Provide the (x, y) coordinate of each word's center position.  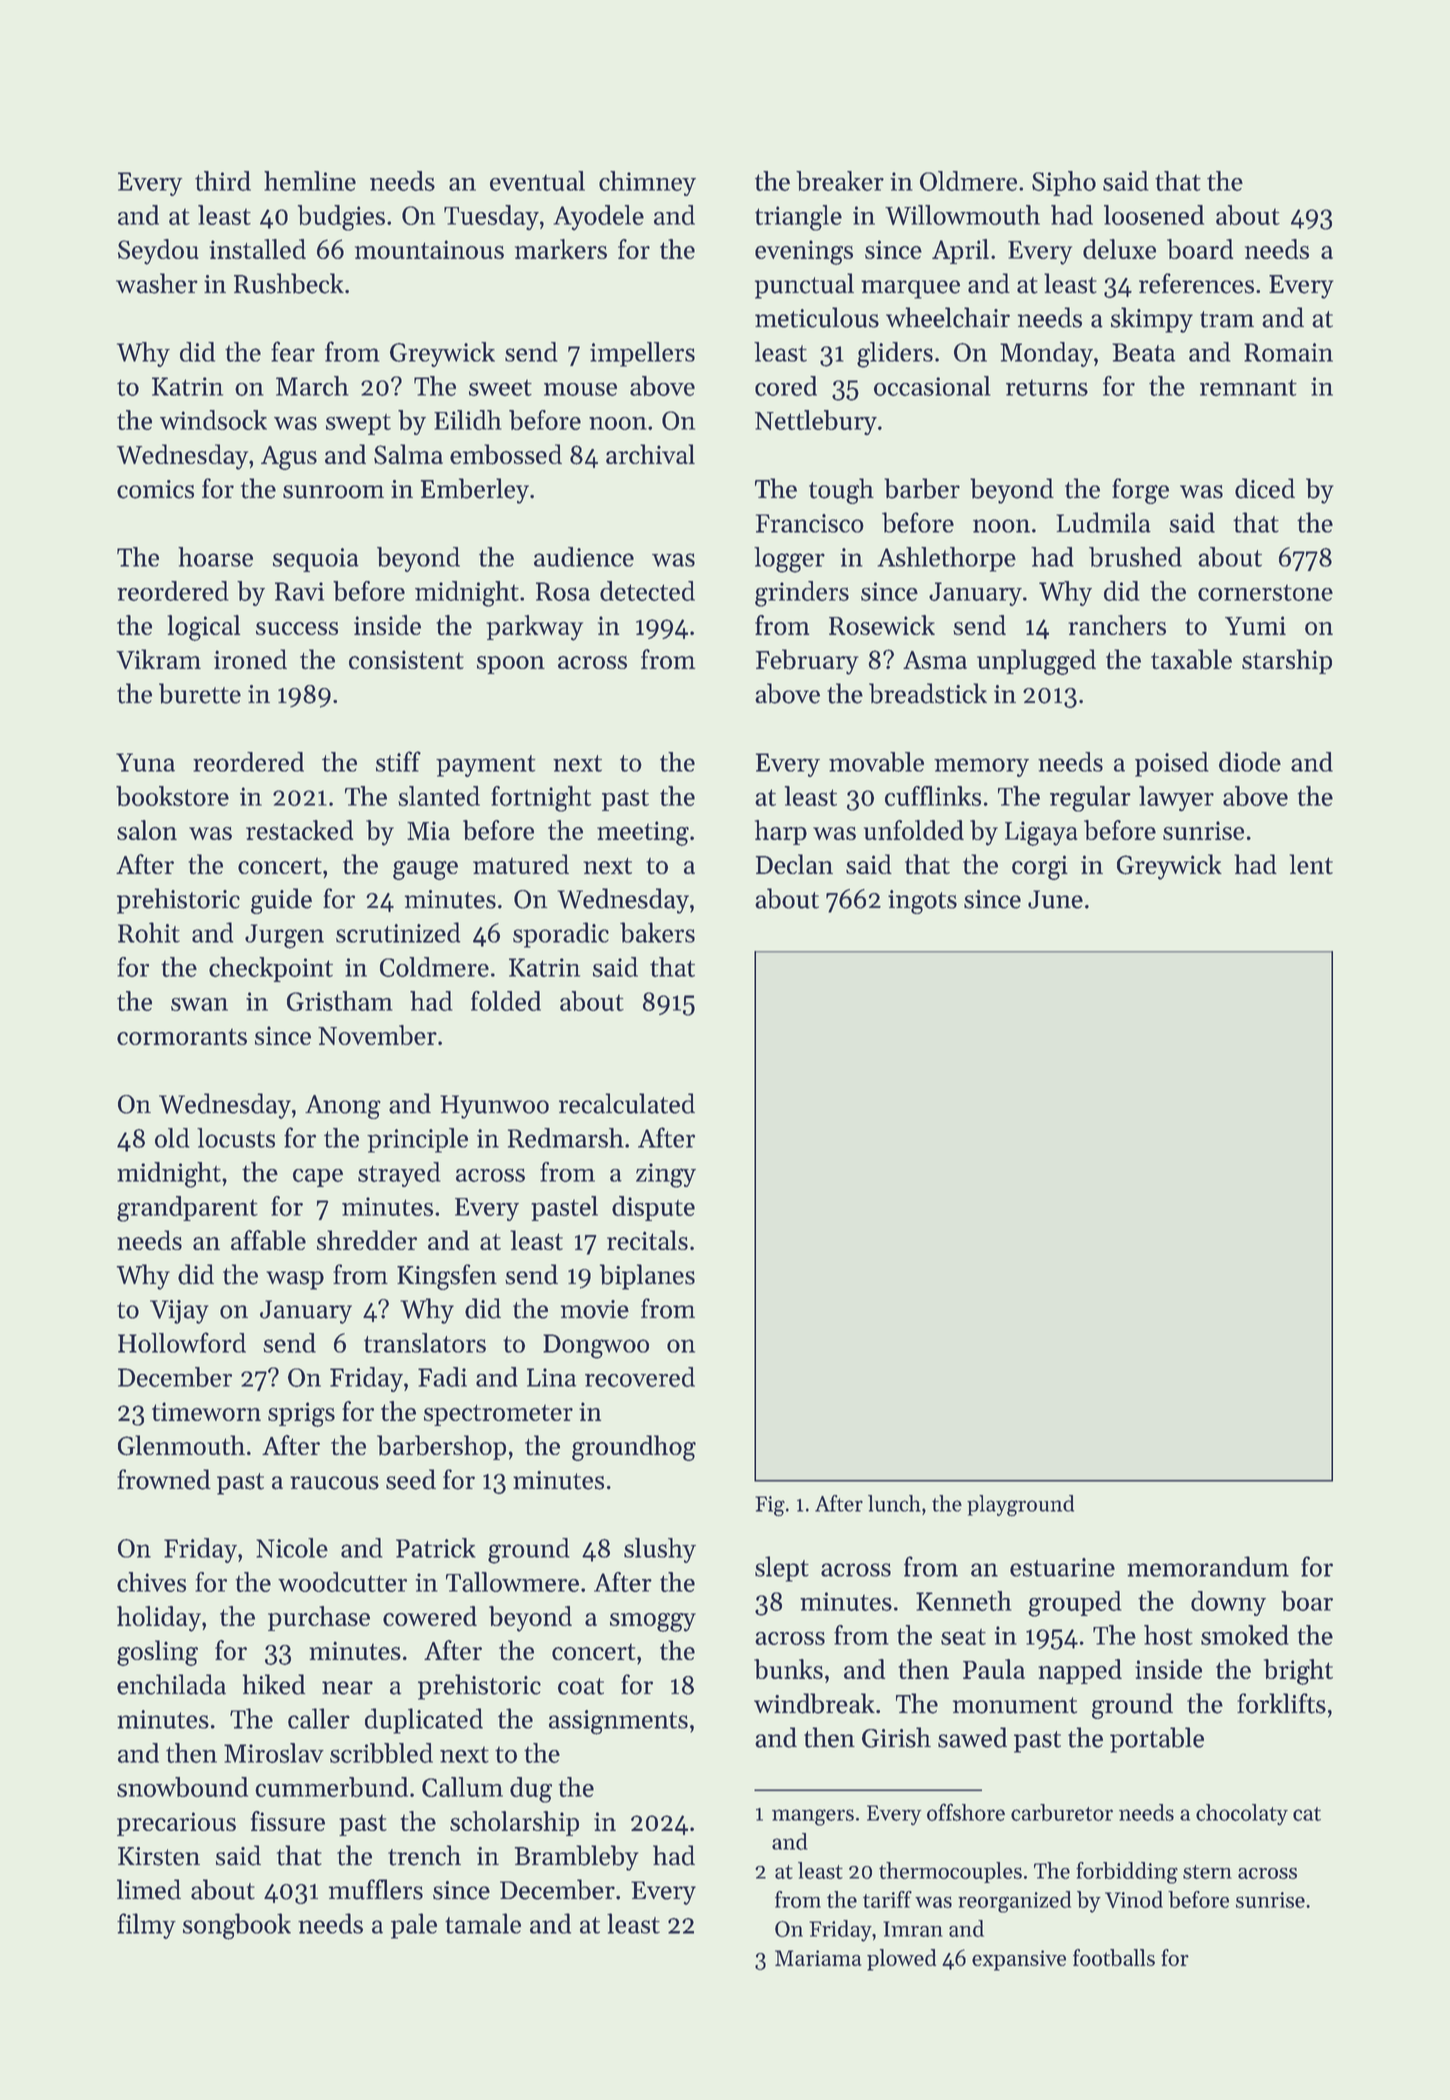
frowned (164, 1479)
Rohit (149, 932)
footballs (1114, 1957)
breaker (840, 181)
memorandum (1208, 1566)
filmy (146, 1926)
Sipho (1064, 183)
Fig (770, 1506)
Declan (794, 864)
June (1055, 899)
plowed (901, 1960)
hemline (310, 181)
